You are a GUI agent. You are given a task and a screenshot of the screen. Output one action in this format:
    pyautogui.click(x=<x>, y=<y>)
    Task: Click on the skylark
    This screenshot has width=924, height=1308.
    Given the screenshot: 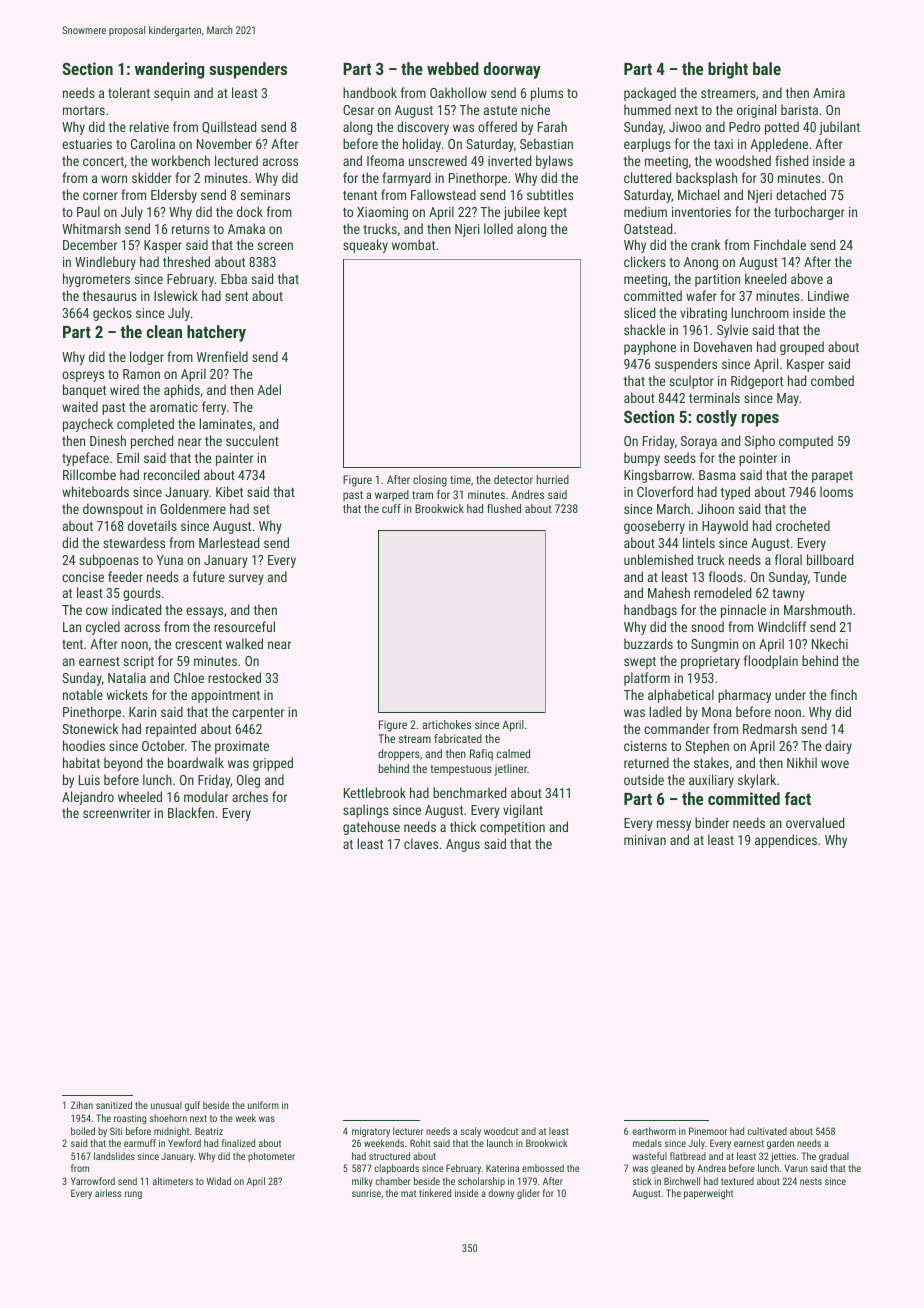 What is the action you would take?
    pyautogui.click(x=757, y=781)
